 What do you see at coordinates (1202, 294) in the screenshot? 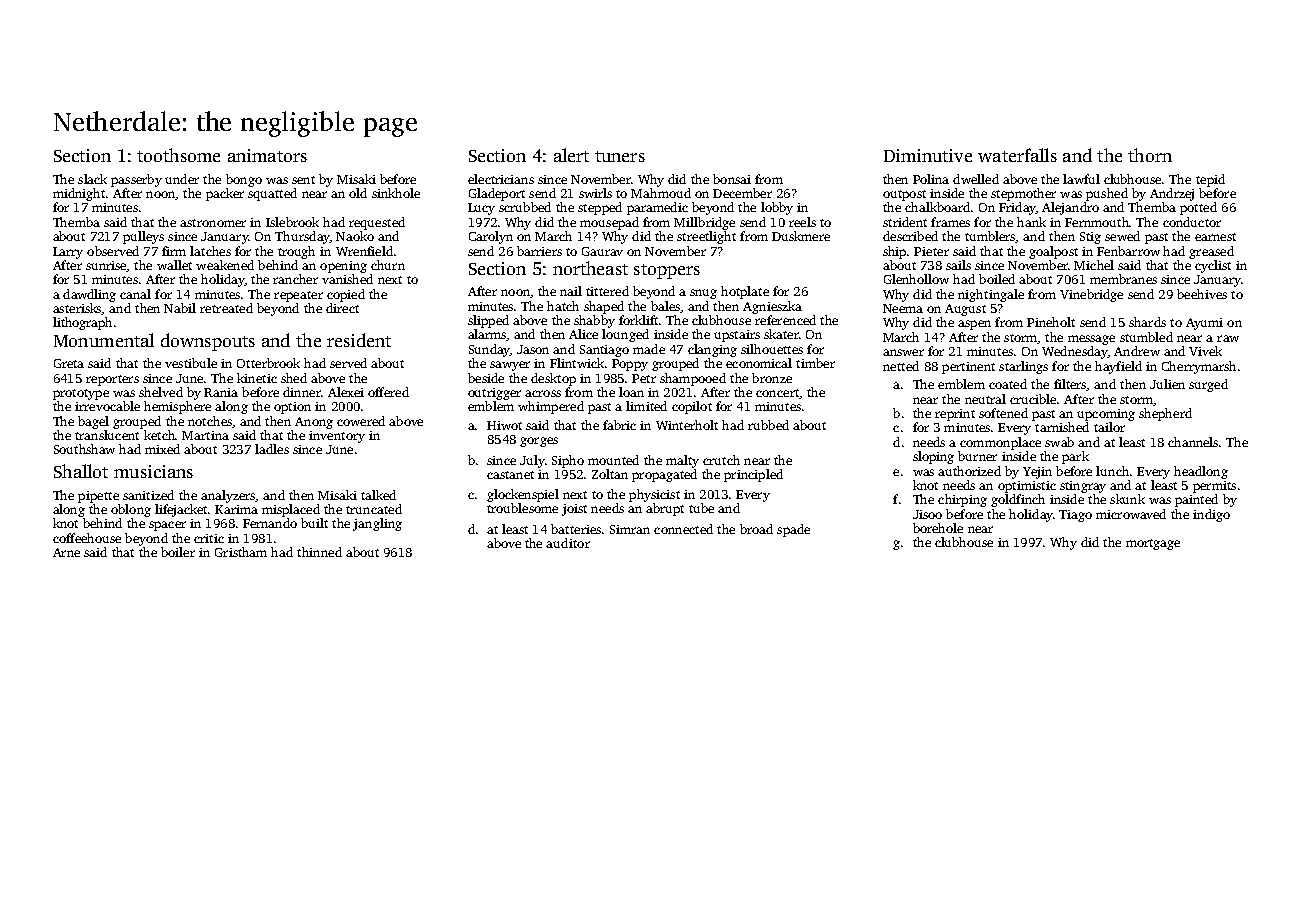
I see `beehives` at bounding box center [1202, 294].
